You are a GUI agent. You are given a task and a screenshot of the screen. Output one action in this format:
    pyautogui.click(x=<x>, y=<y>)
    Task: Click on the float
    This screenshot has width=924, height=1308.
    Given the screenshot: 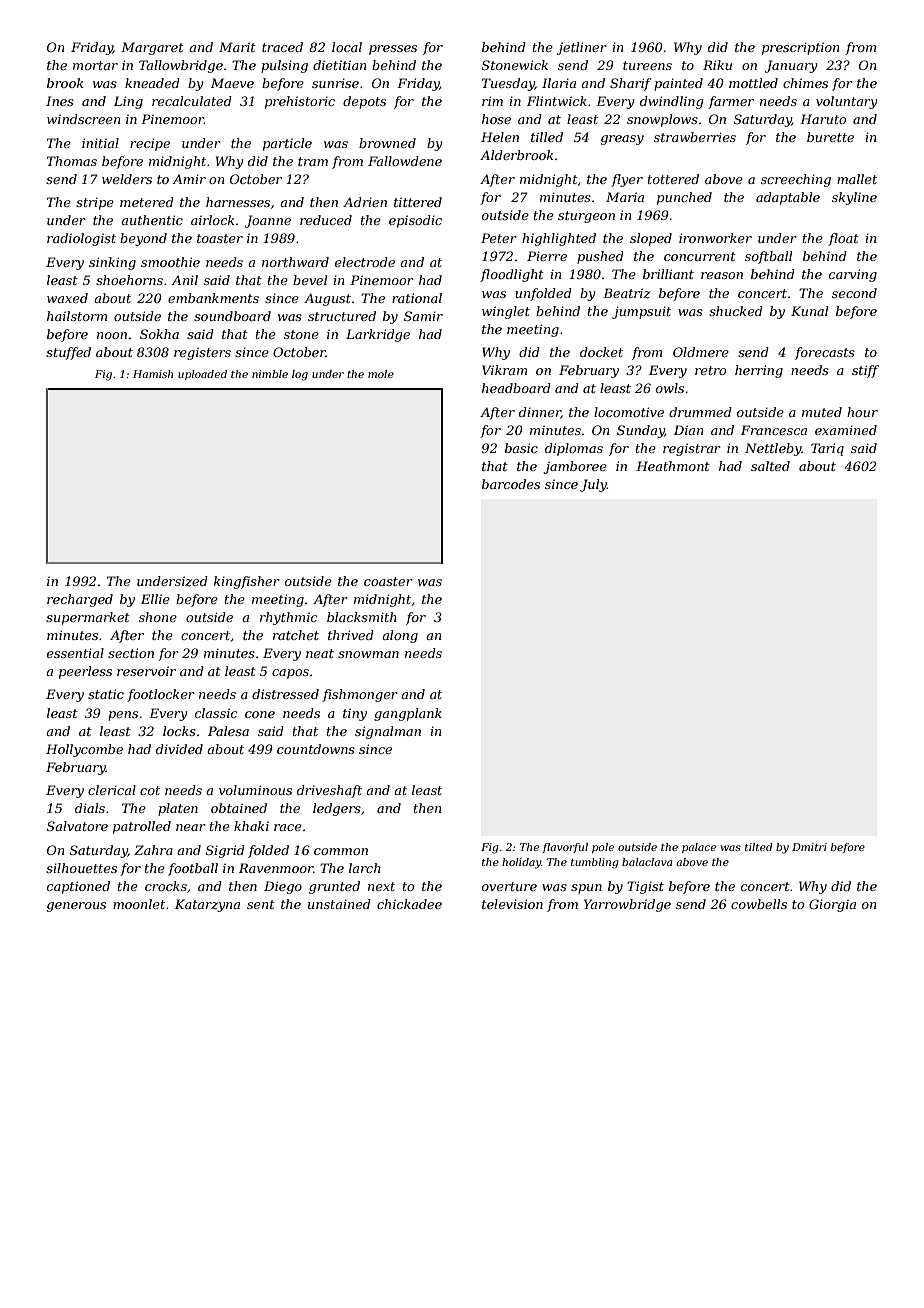 What is the action you would take?
    pyautogui.click(x=843, y=239)
